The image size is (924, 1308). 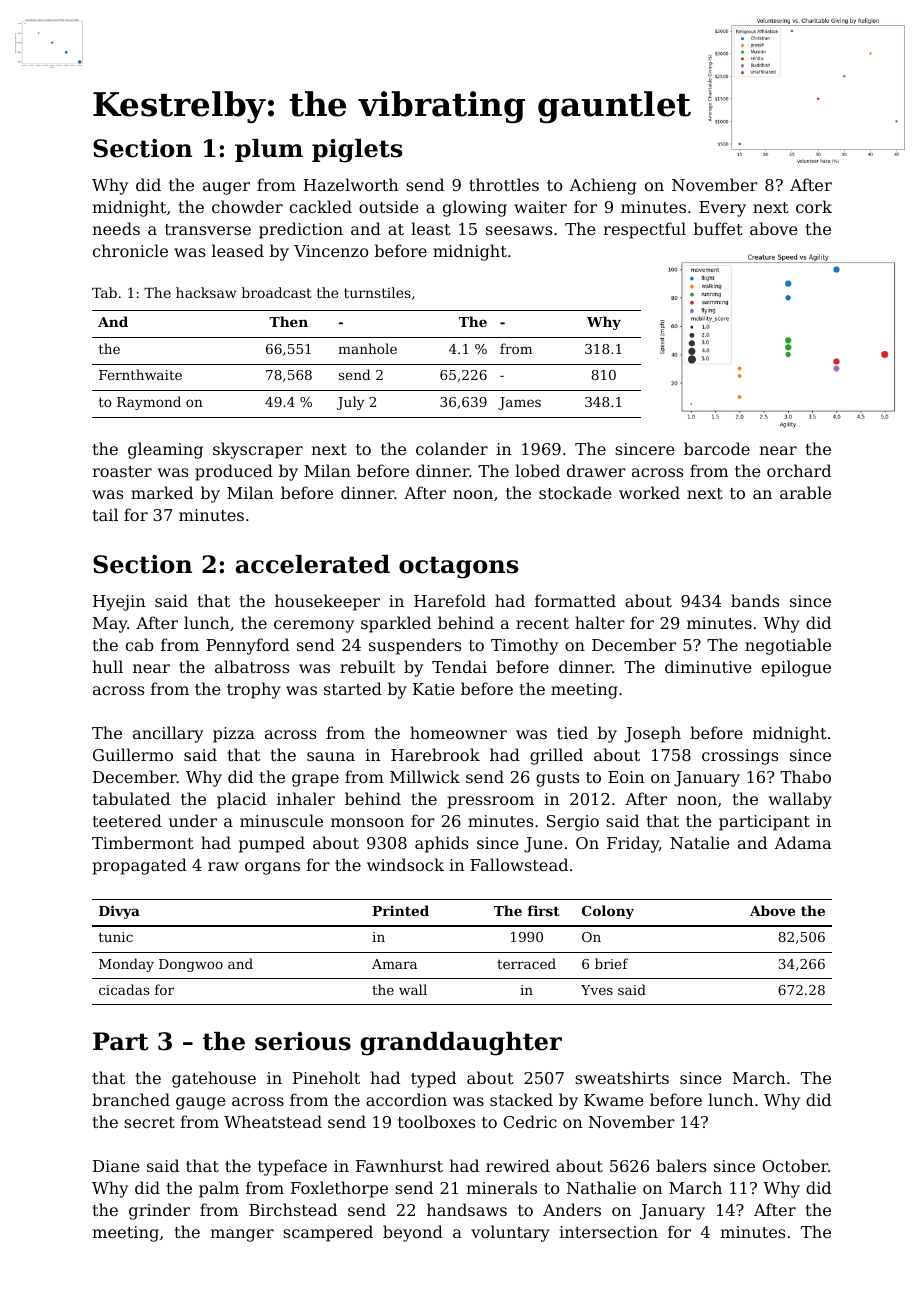 I want to click on Adama, so click(x=802, y=842).
